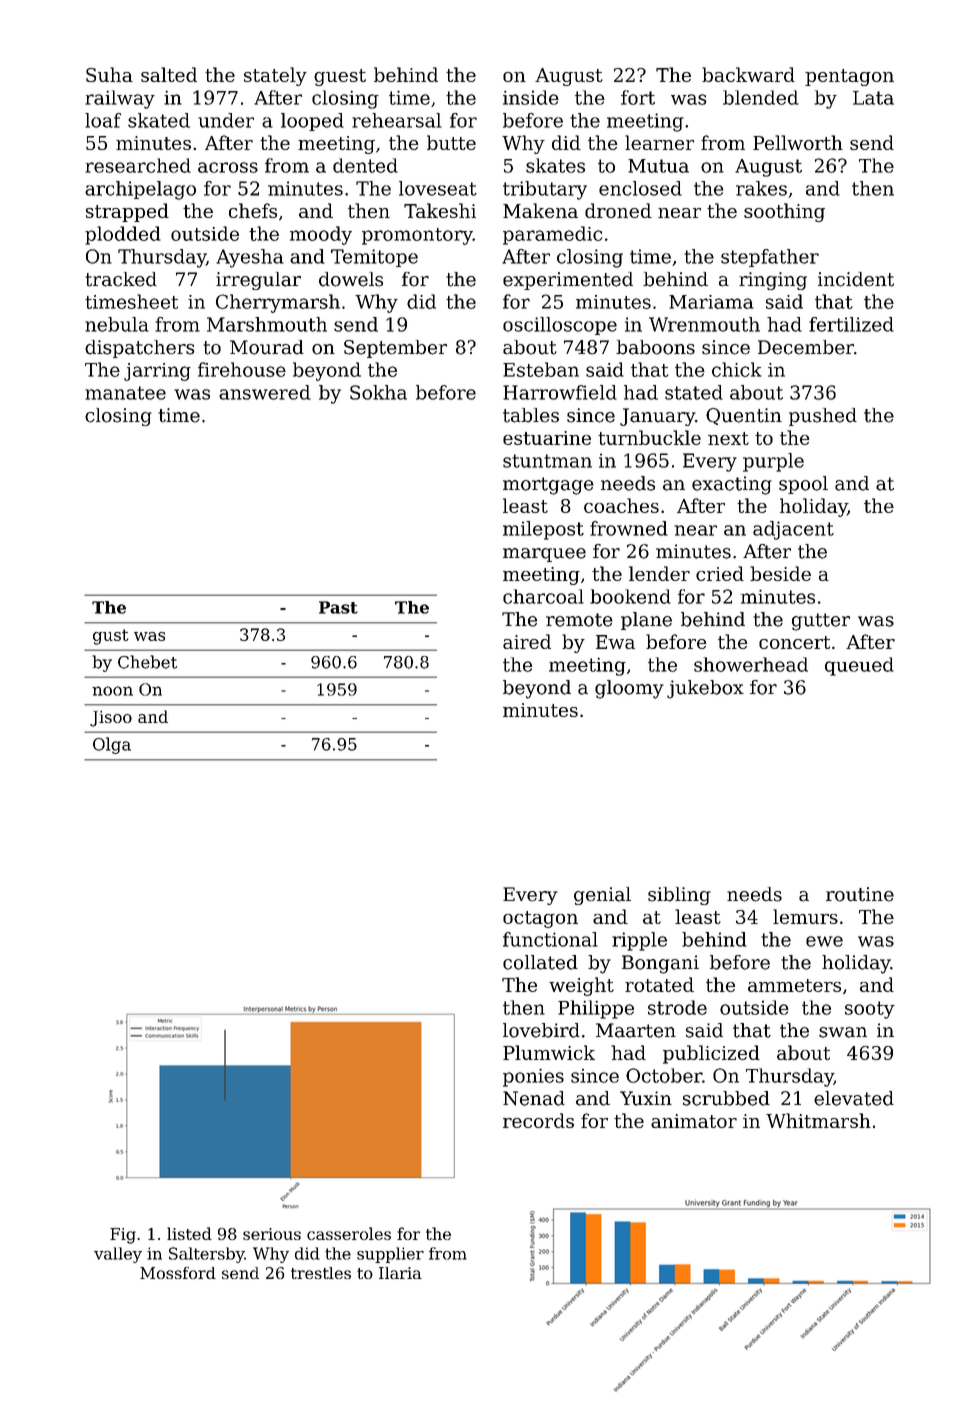 The image size is (979, 1417). What do you see at coordinates (531, 97) in the screenshot?
I see `inside` at bounding box center [531, 97].
